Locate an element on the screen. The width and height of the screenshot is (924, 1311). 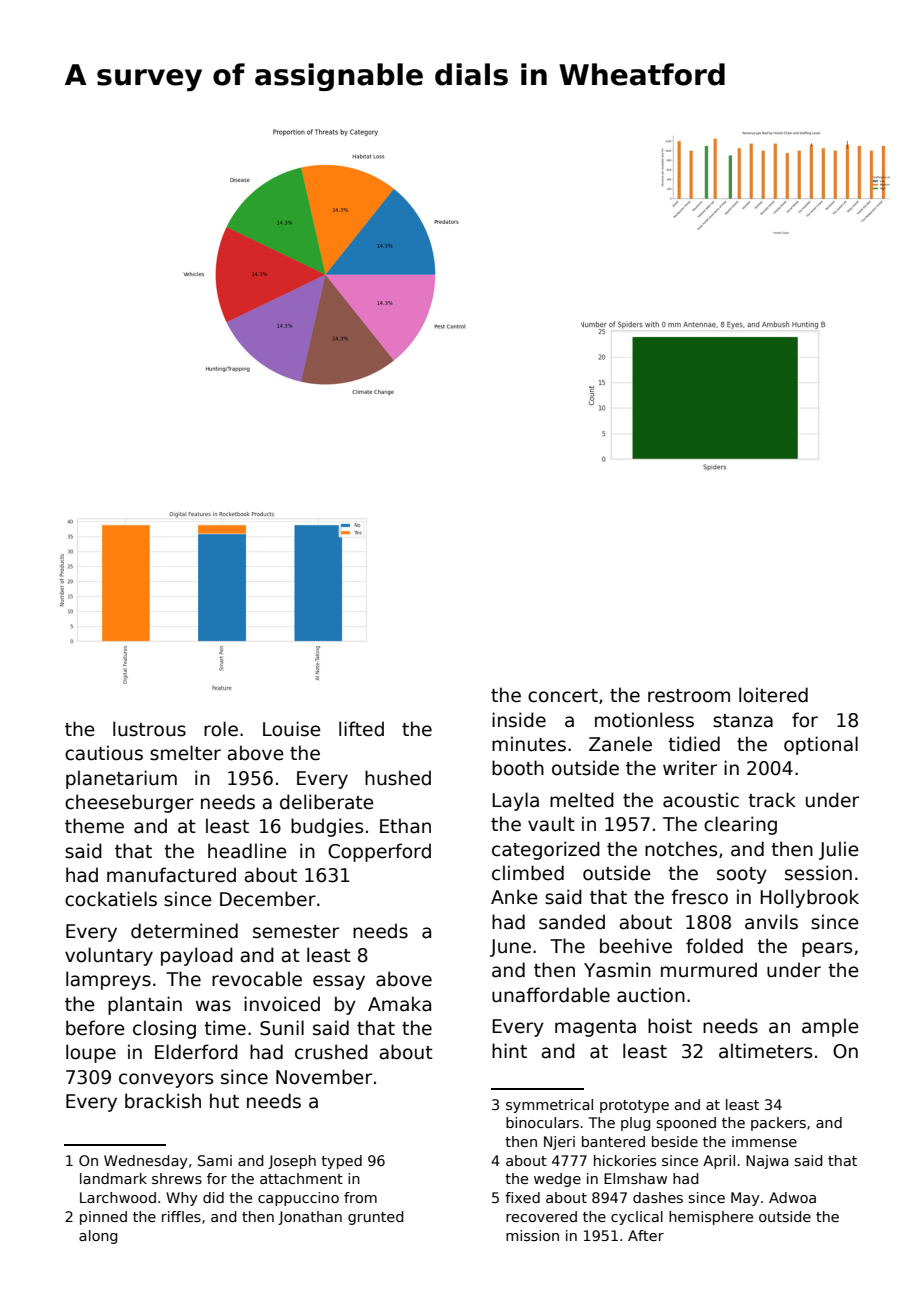
loitered is located at coordinates (773, 695).
